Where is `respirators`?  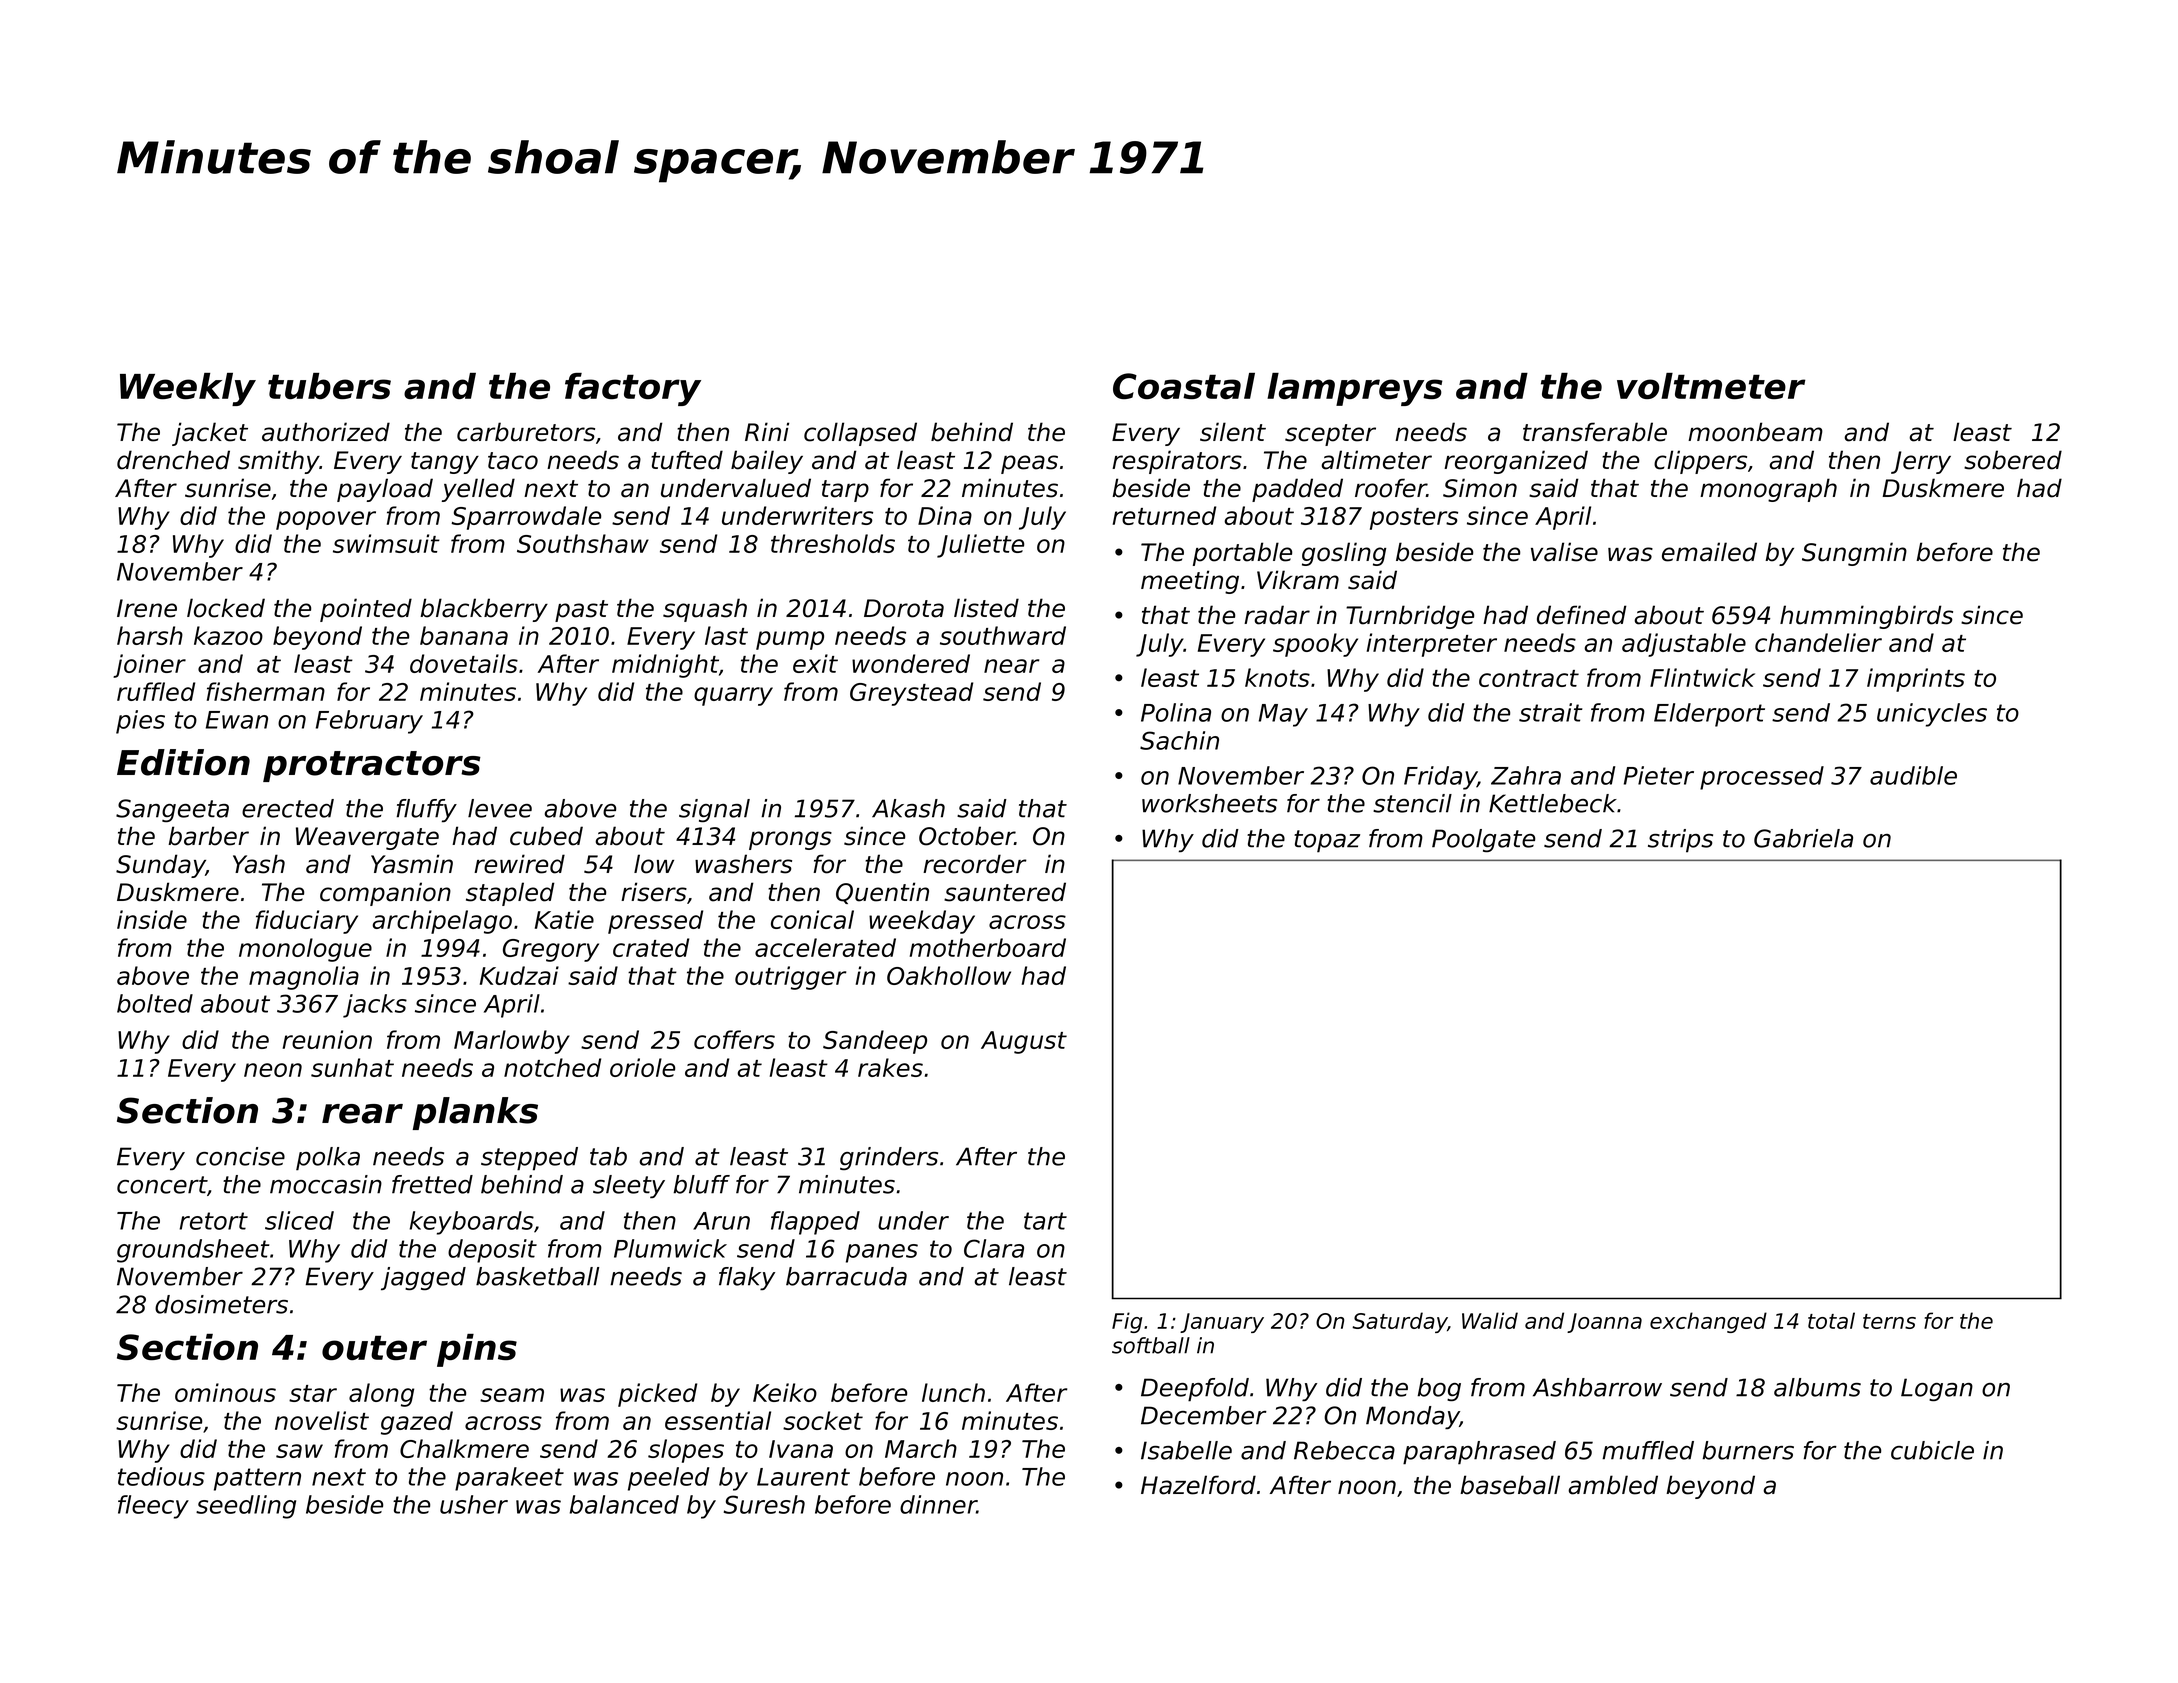 respirators is located at coordinates (1177, 462).
